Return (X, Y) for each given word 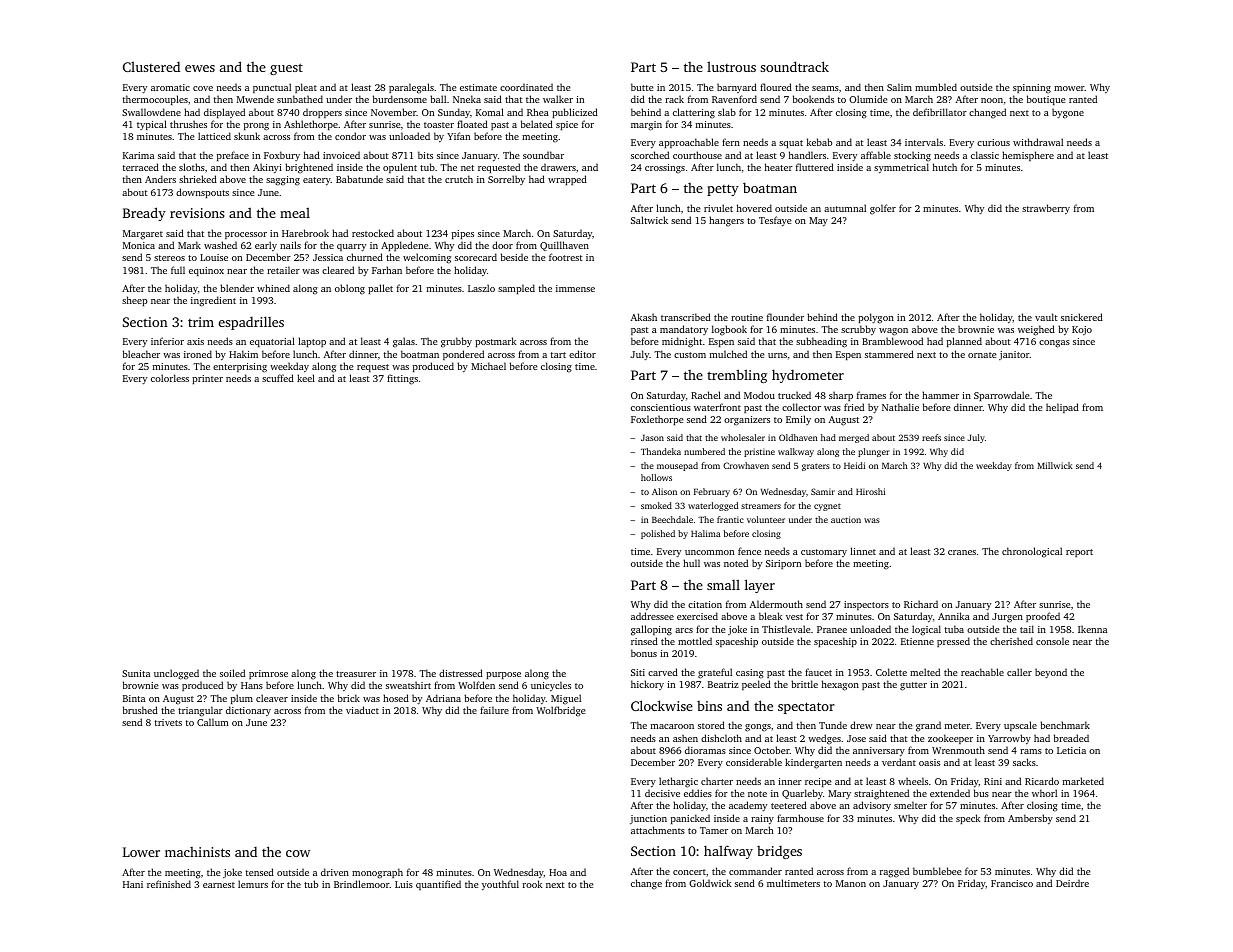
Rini (993, 781)
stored (711, 725)
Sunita (136, 673)
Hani (133, 884)
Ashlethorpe (311, 125)
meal (295, 212)
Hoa (558, 872)
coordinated (526, 87)
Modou (759, 395)
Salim (899, 87)
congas (1054, 344)
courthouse (697, 155)
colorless (170, 378)
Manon (851, 883)
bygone (1068, 113)
